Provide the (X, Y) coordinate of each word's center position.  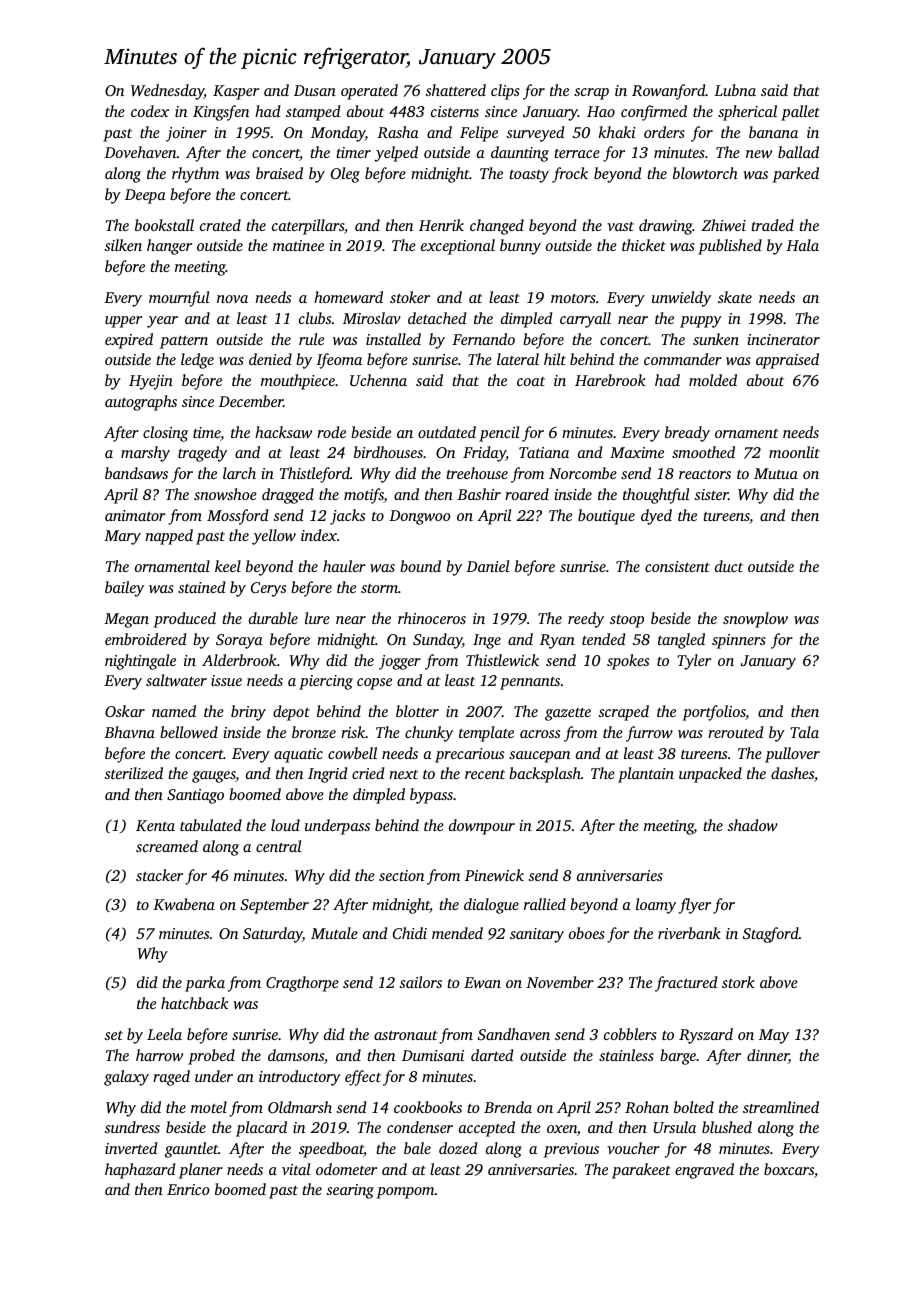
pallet (800, 113)
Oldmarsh (300, 1107)
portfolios (714, 713)
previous (571, 1150)
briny (248, 713)
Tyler (694, 662)
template (486, 734)
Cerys (268, 589)
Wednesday (167, 92)
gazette (568, 714)
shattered (455, 90)
